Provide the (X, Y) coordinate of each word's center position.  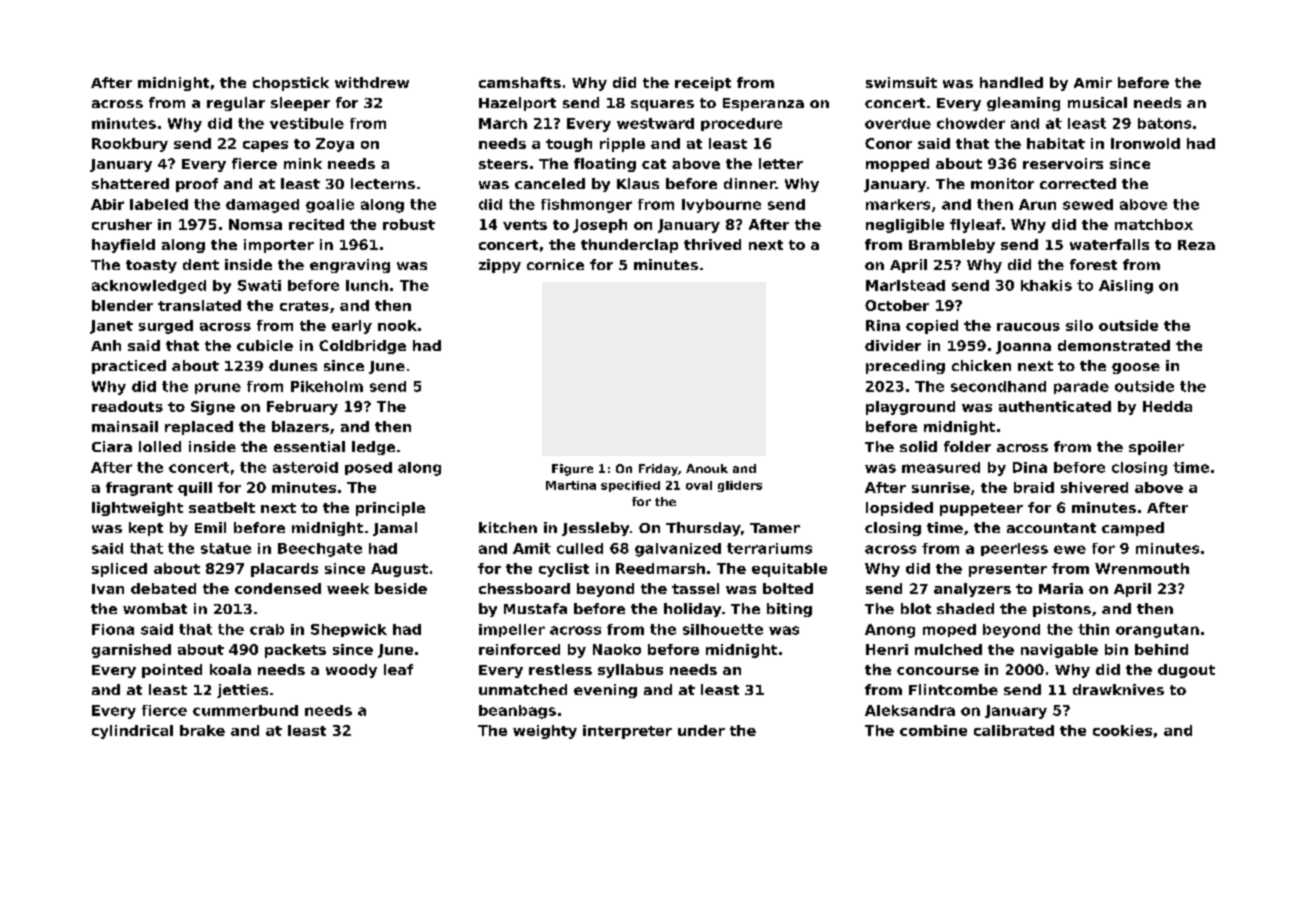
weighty (545, 732)
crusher (122, 224)
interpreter (627, 732)
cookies (1122, 730)
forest (1093, 264)
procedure (741, 124)
